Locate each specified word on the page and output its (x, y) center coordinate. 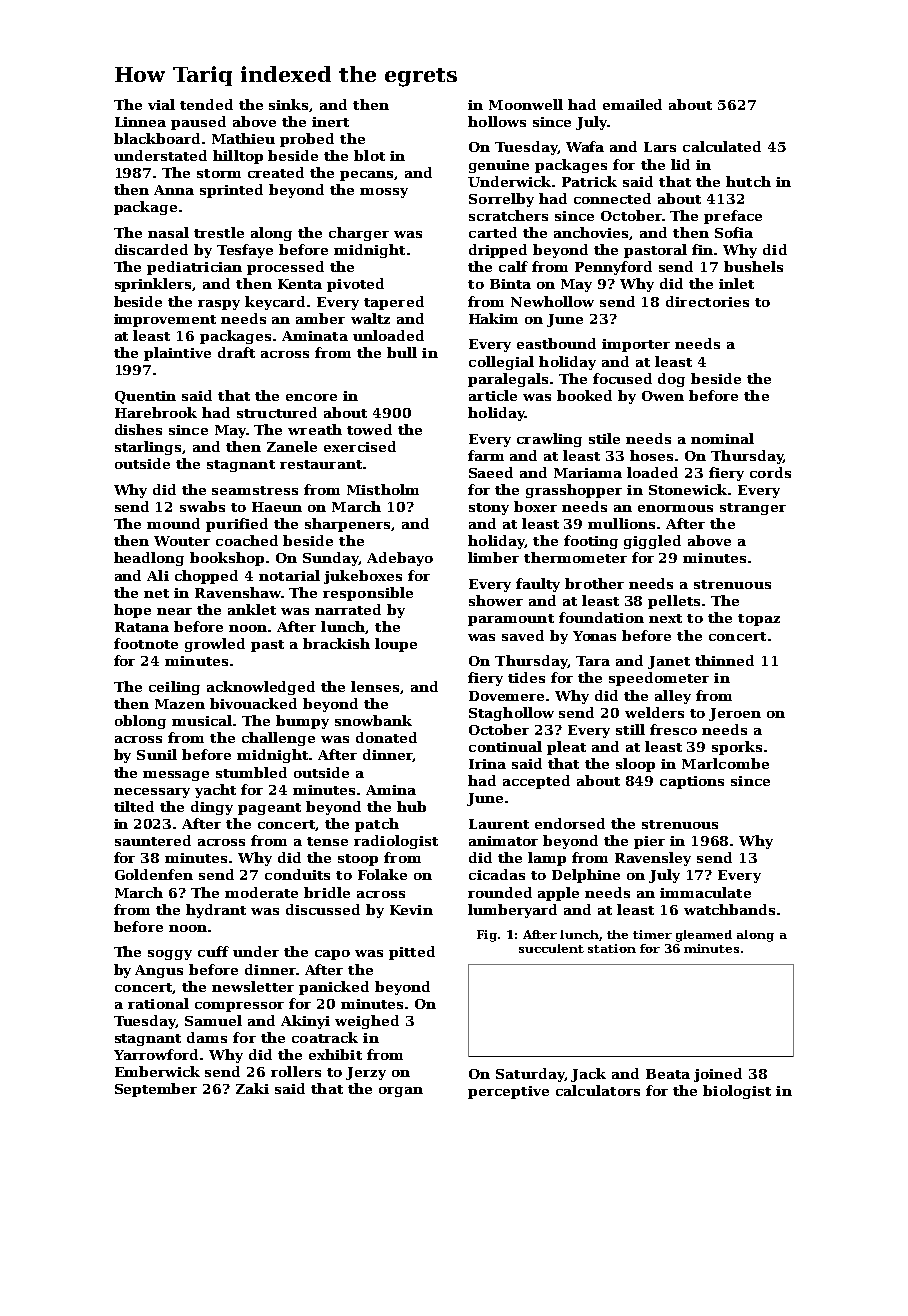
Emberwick (157, 1071)
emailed (632, 104)
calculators (598, 1090)
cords (770, 472)
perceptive (508, 1092)
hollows (497, 121)
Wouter (182, 541)
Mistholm (383, 489)
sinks (289, 105)
